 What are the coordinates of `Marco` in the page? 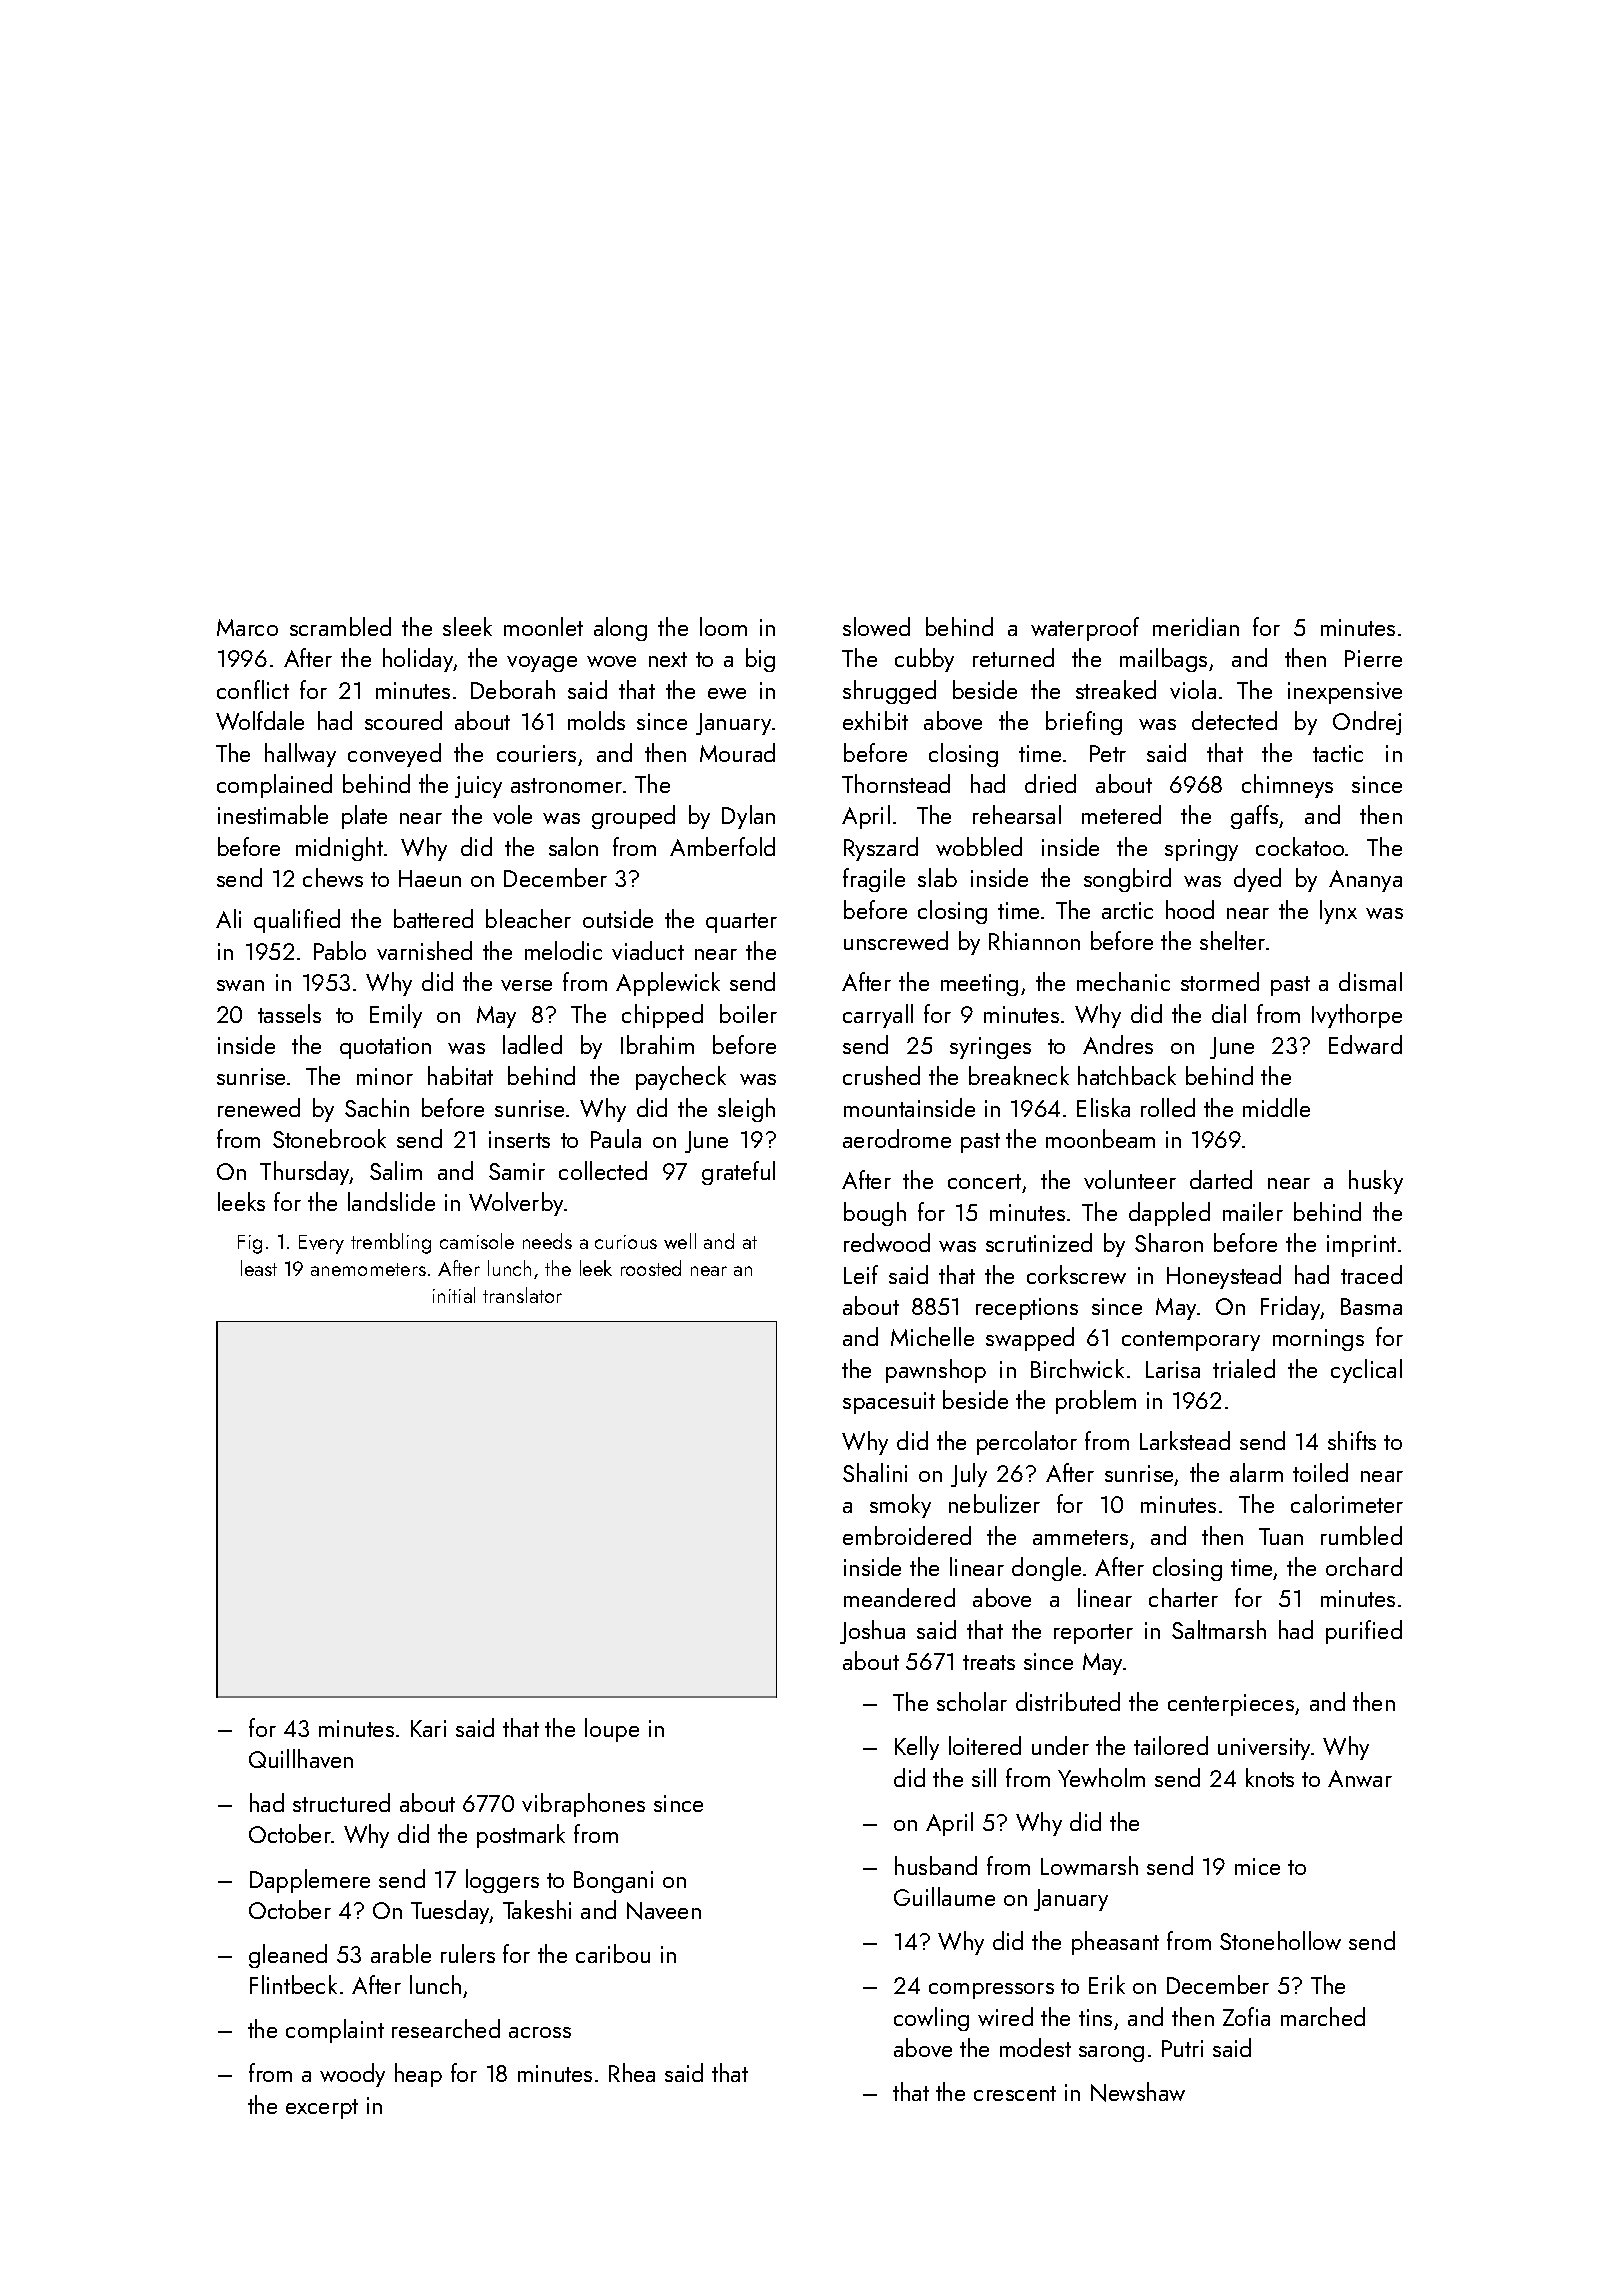 It's located at (247, 627).
